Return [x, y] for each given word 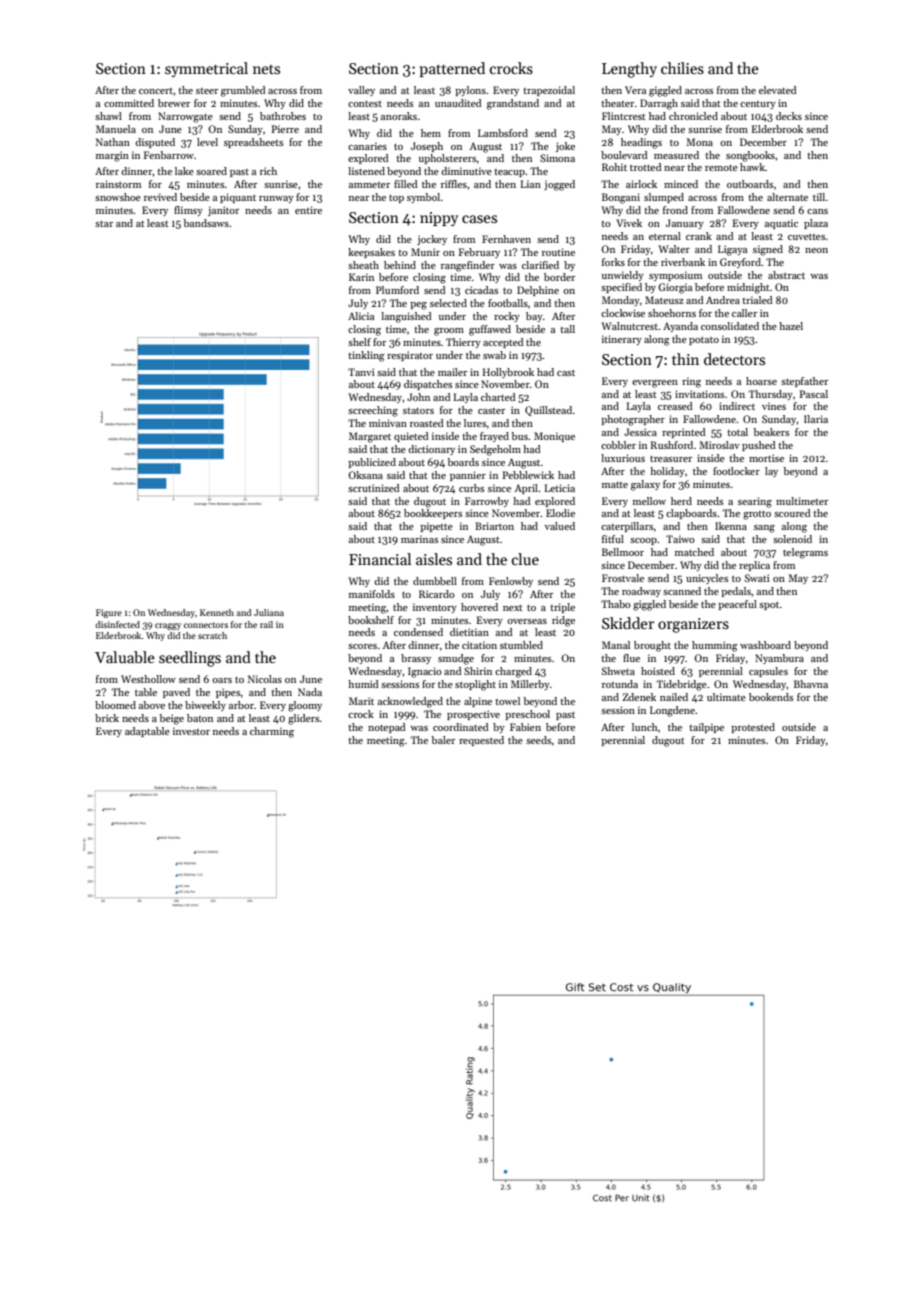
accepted [503, 343]
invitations [699, 394]
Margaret [370, 437]
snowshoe [118, 197]
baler [443, 740]
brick [107, 718]
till [819, 197]
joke [565, 147]
